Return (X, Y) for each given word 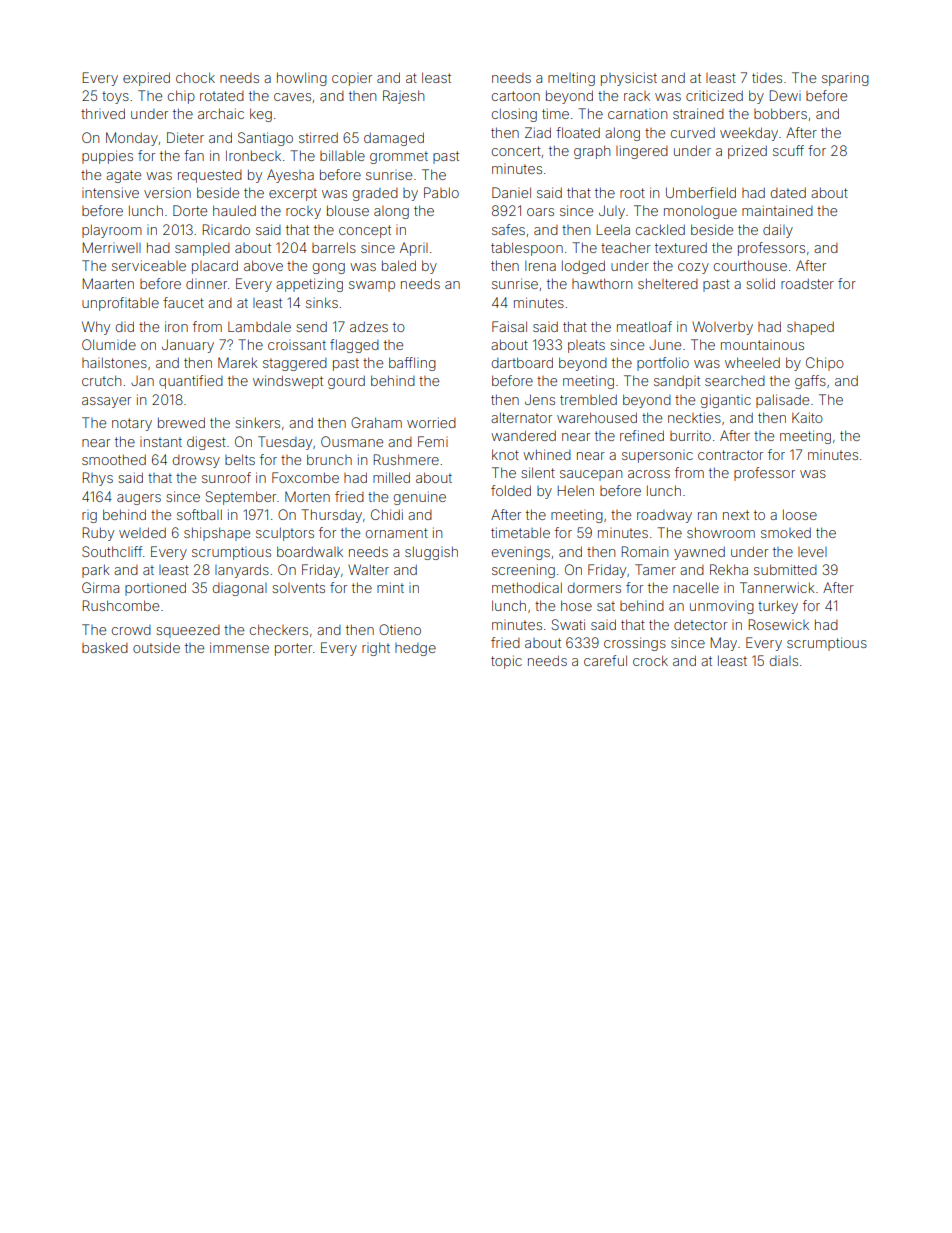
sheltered (668, 283)
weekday (749, 134)
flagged (354, 346)
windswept (288, 382)
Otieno (400, 629)
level (812, 552)
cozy (693, 268)
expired (146, 79)
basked (105, 647)
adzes (369, 326)
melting (571, 79)
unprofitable (120, 304)
